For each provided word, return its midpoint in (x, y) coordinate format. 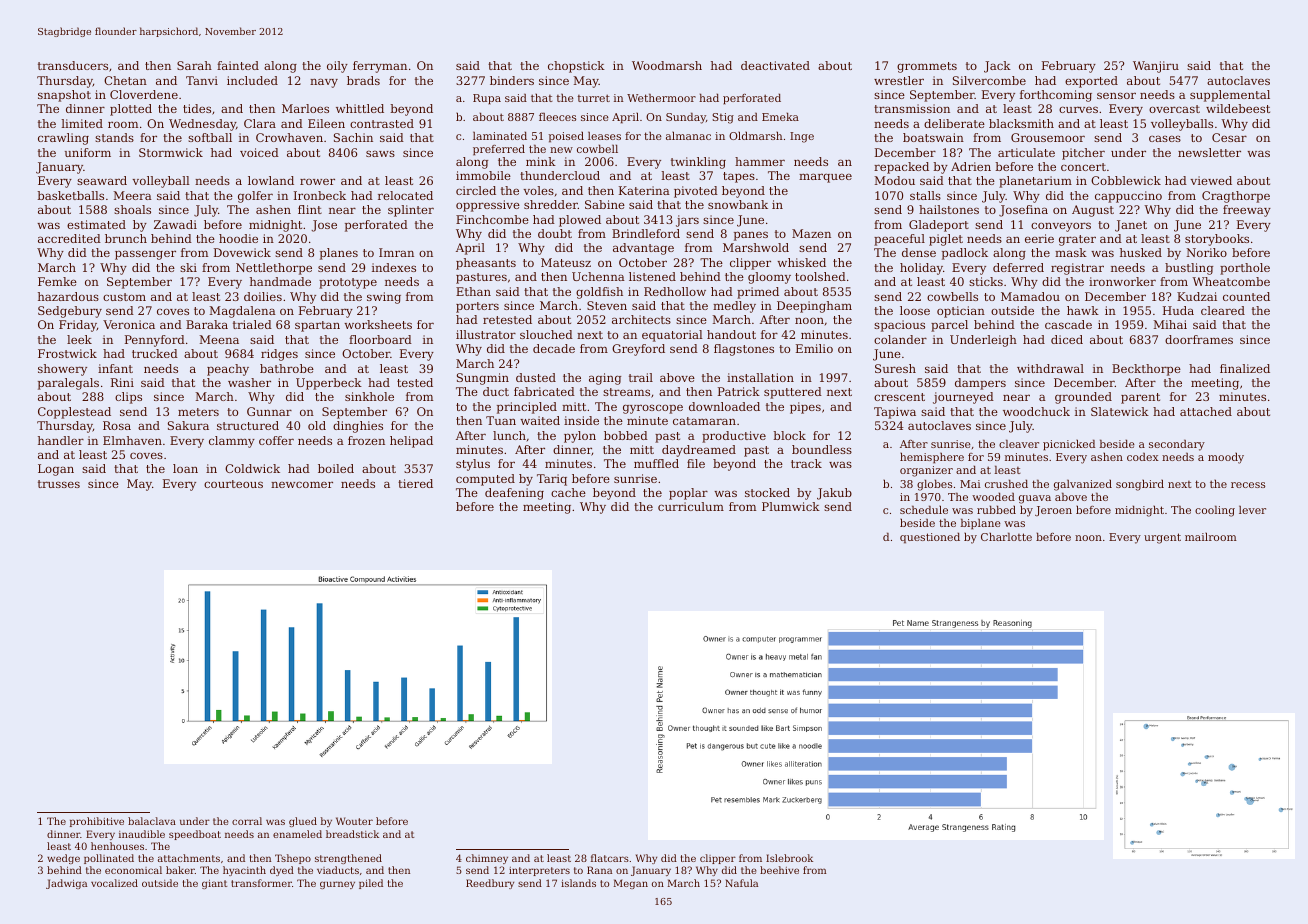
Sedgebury (70, 312)
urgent (1162, 538)
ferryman (380, 67)
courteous (233, 484)
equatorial (672, 336)
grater (1077, 240)
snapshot (64, 96)
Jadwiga (66, 884)
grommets (927, 67)
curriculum (691, 506)
